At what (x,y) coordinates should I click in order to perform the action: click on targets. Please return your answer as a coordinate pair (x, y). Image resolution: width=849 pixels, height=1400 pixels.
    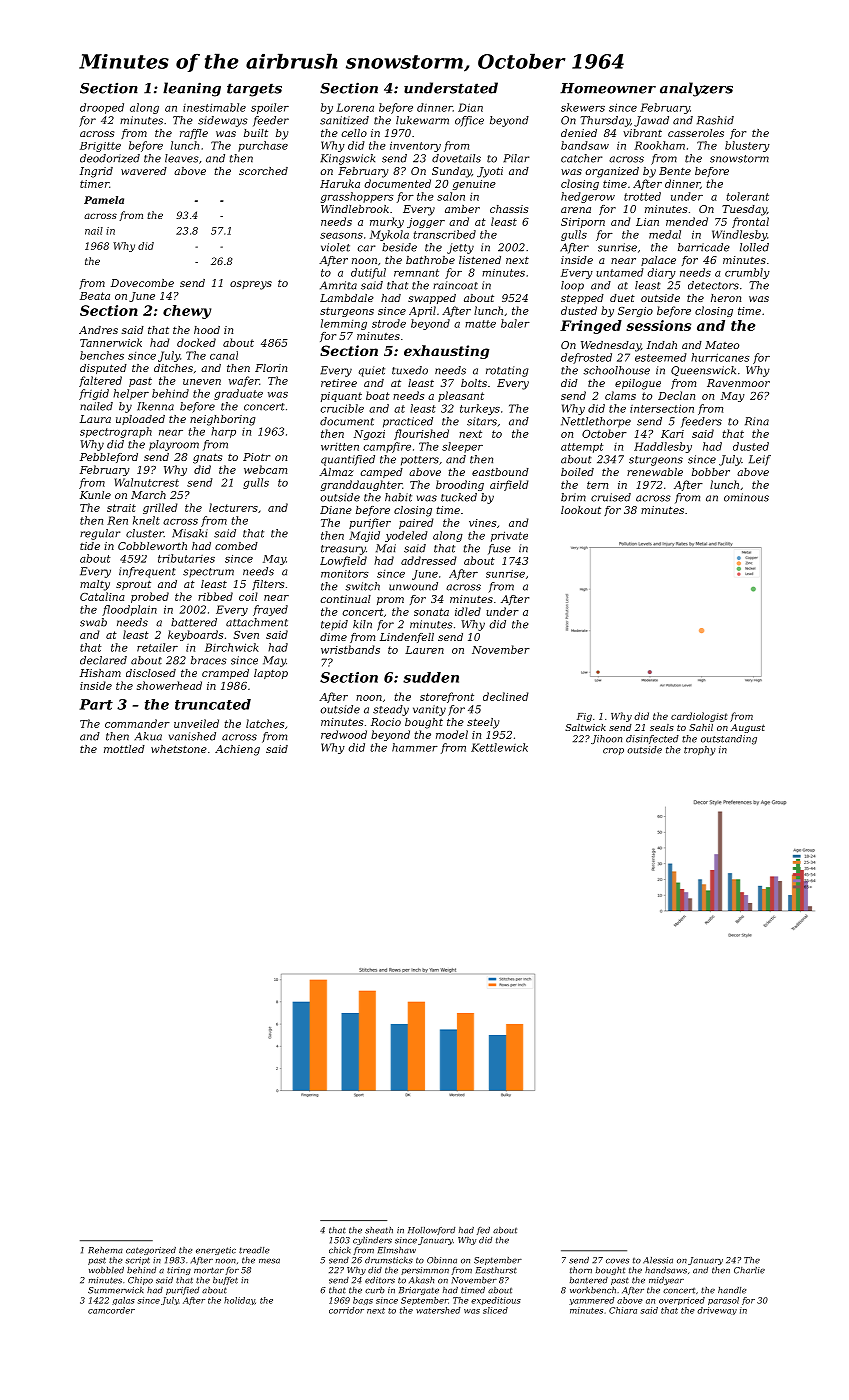
    Looking at the image, I should click on (254, 90).
